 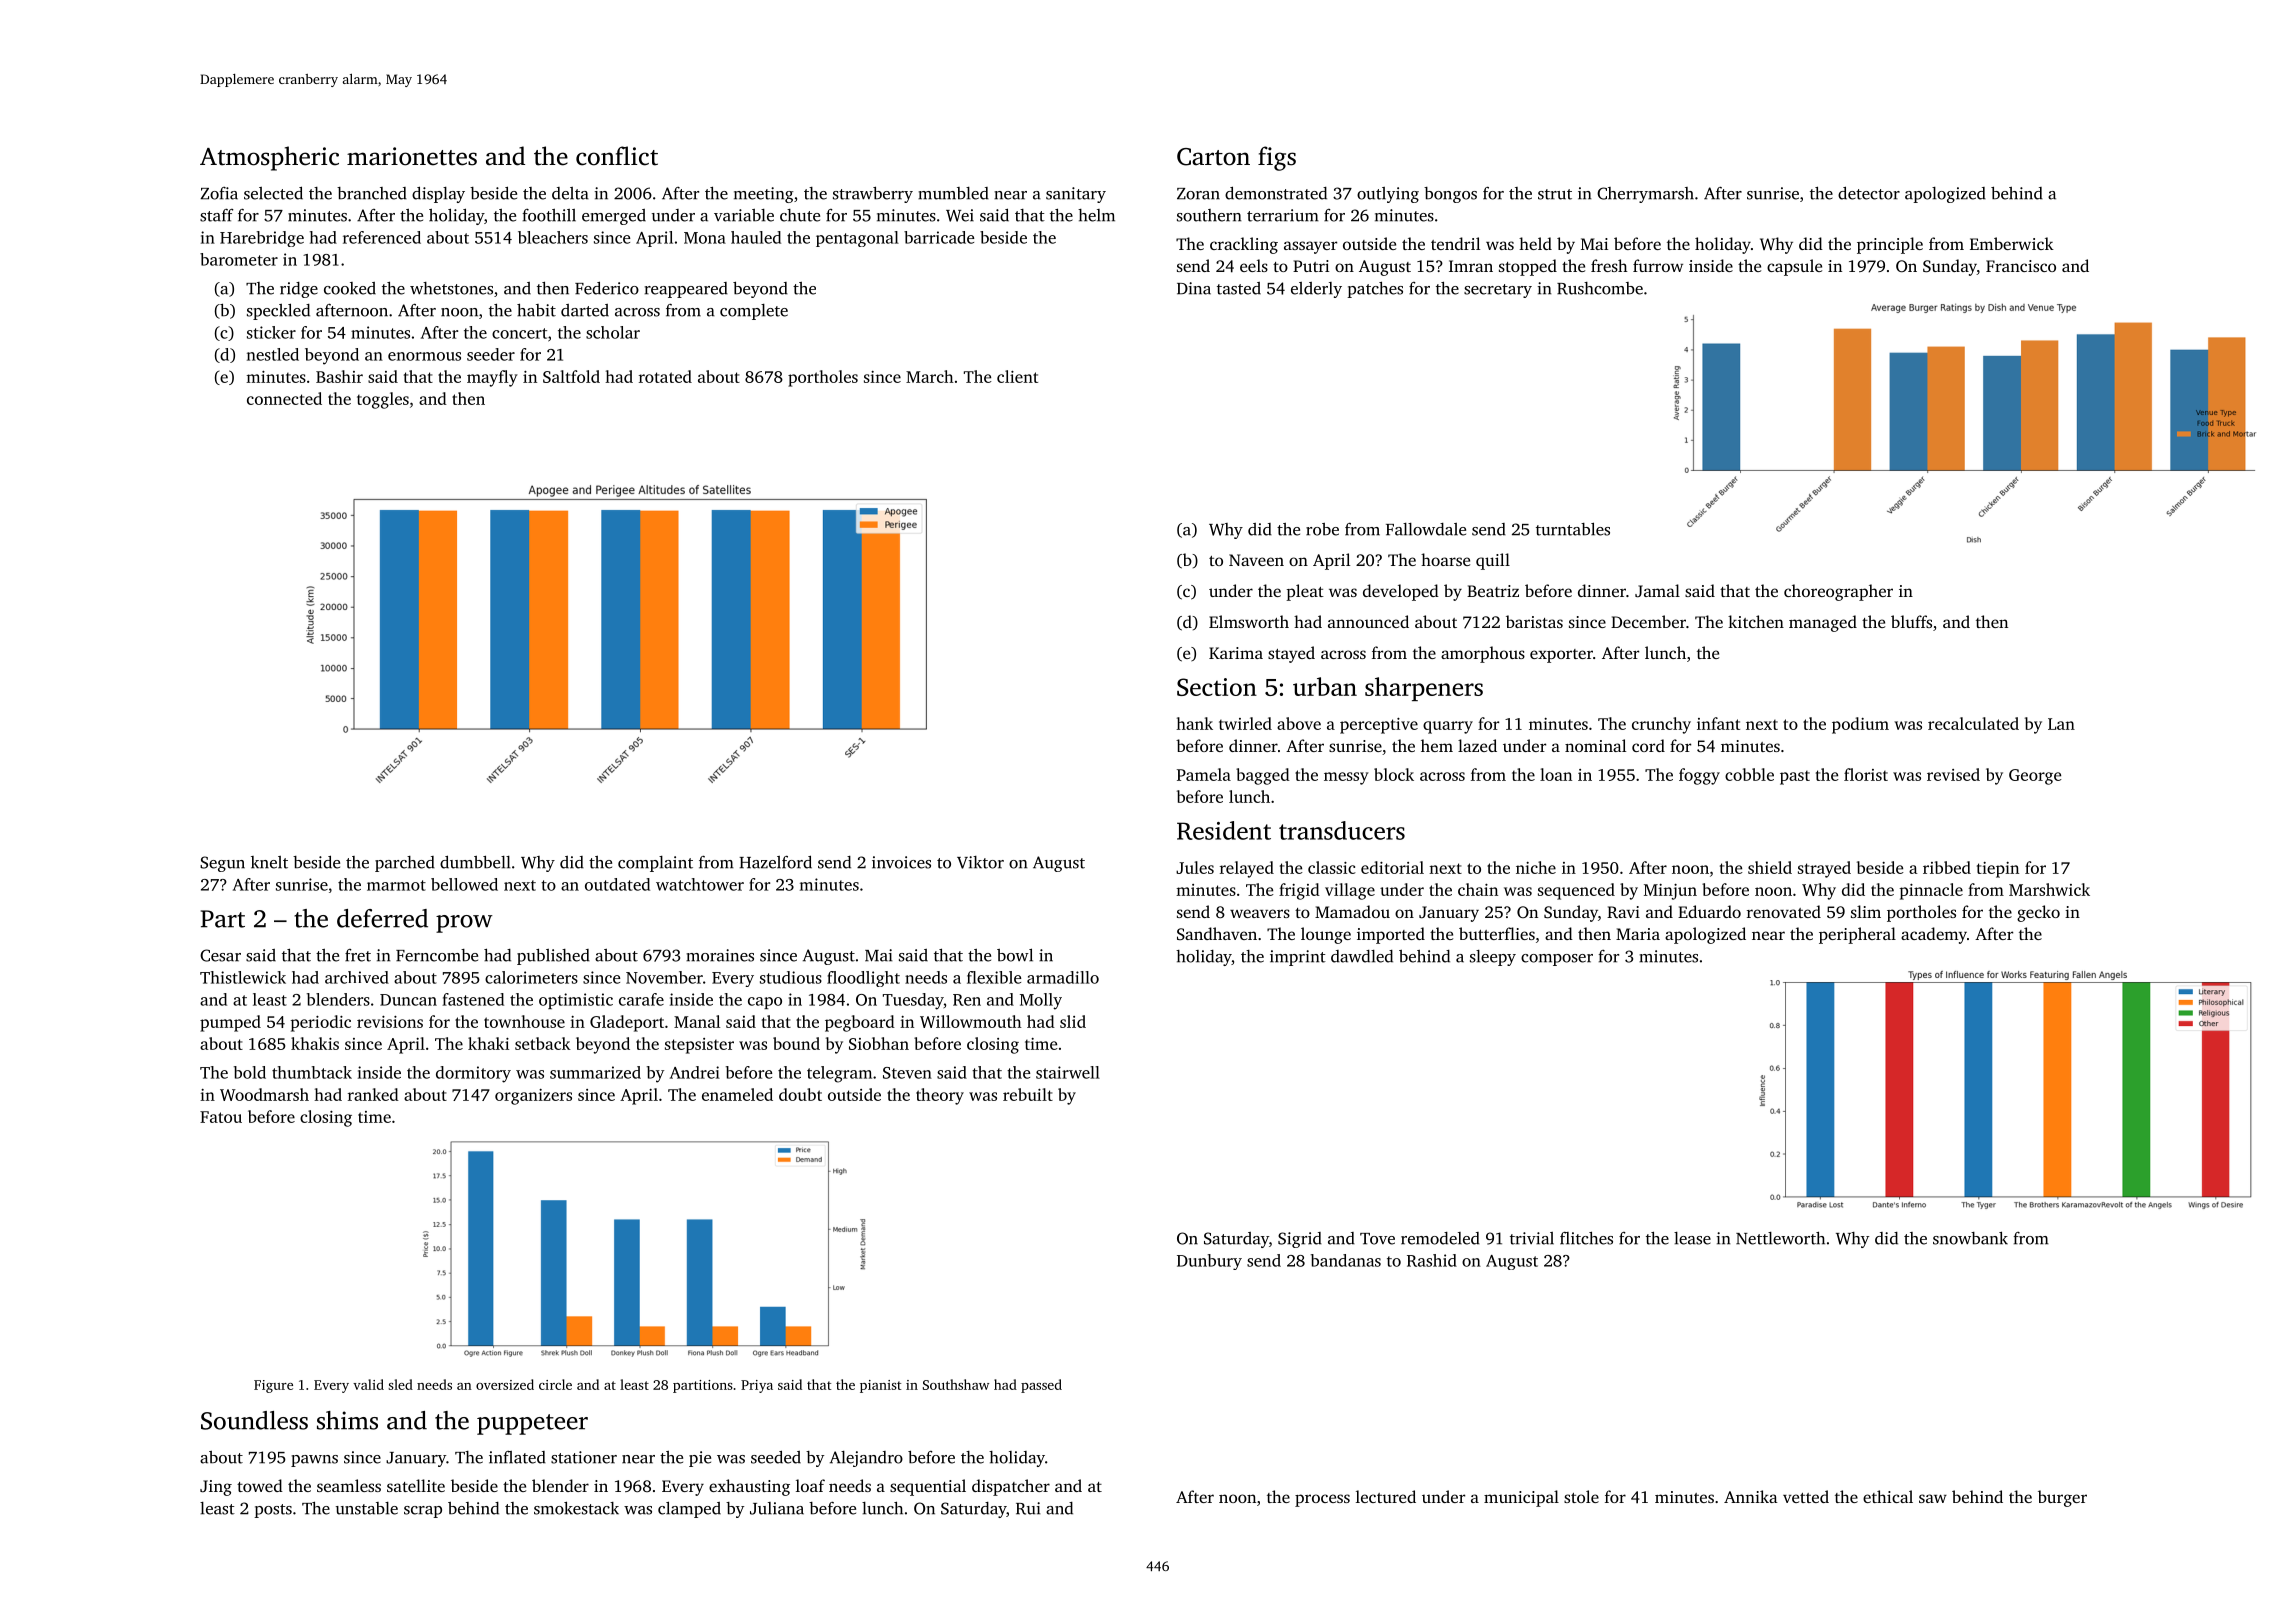 What do you see at coordinates (617, 884) in the document?
I see `outdated` at bounding box center [617, 884].
